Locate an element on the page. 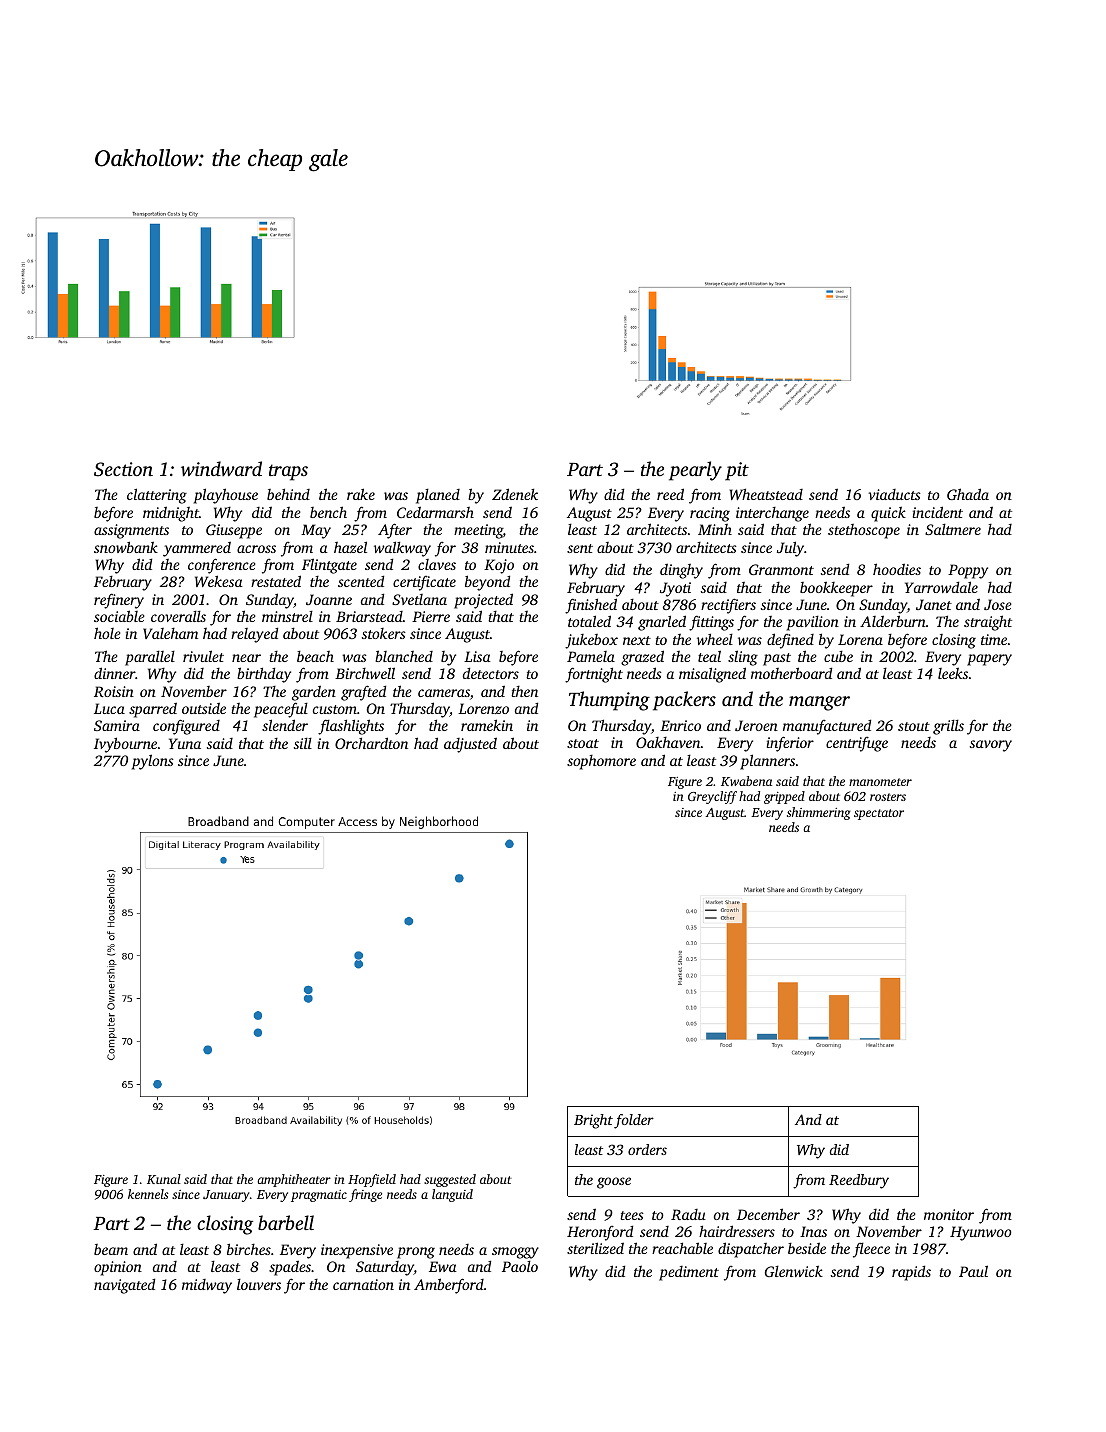 The height and width of the document is (1432, 1106). relayed is located at coordinates (254, 635).
